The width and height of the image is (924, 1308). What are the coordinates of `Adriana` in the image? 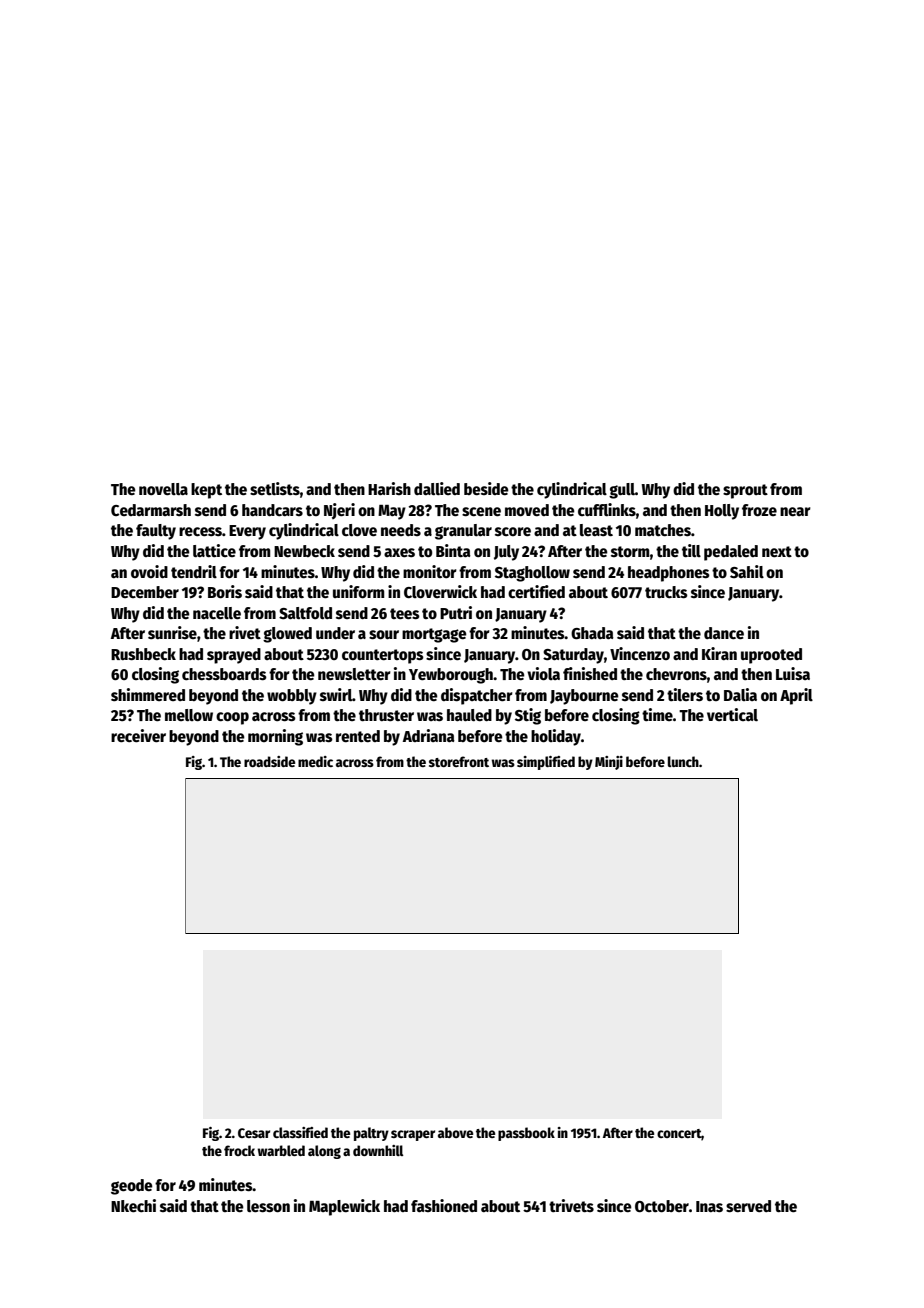 It's located at (429, 735).
